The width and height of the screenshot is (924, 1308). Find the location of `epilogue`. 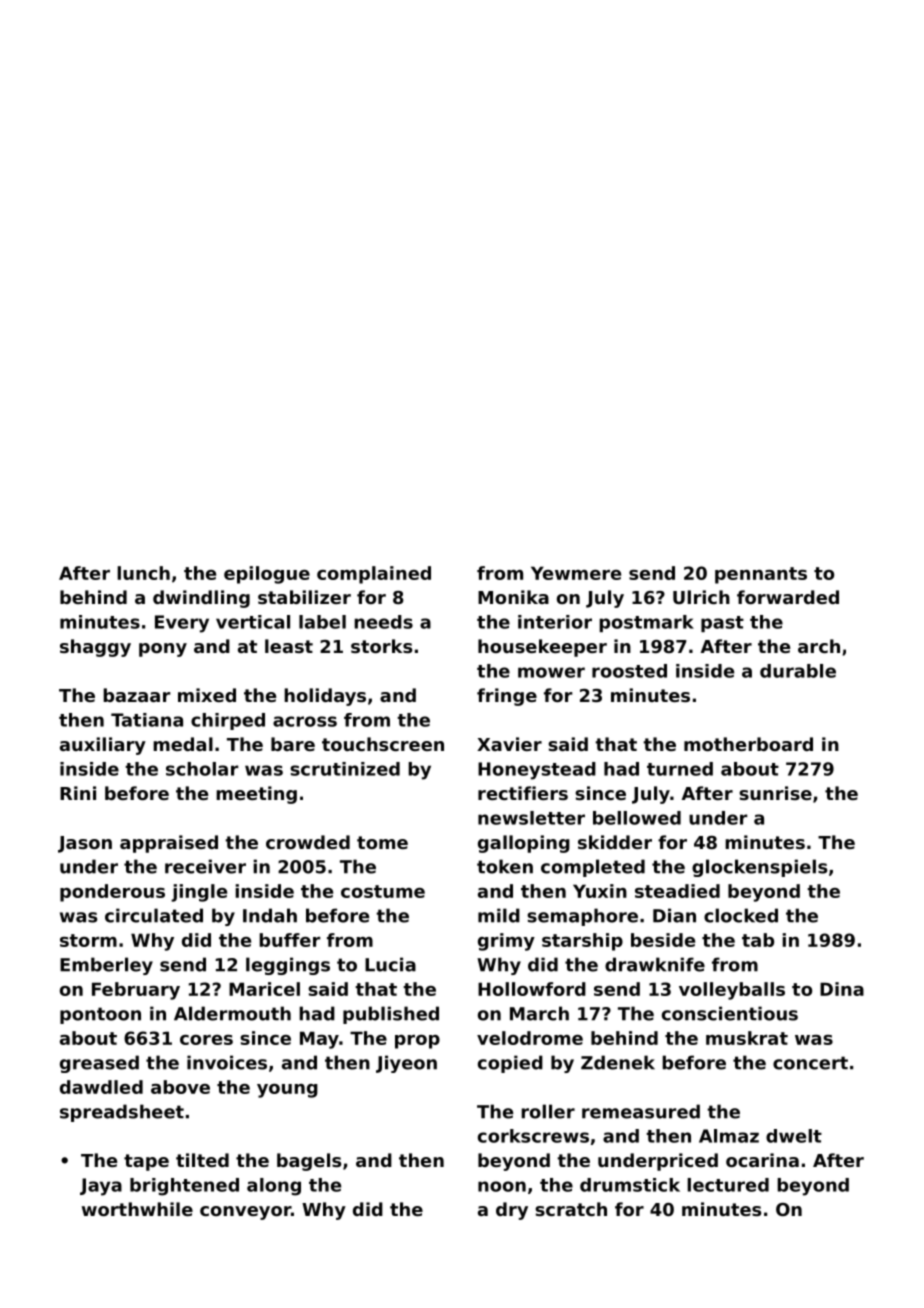

epilogue is located at coordinates (267, 575).
